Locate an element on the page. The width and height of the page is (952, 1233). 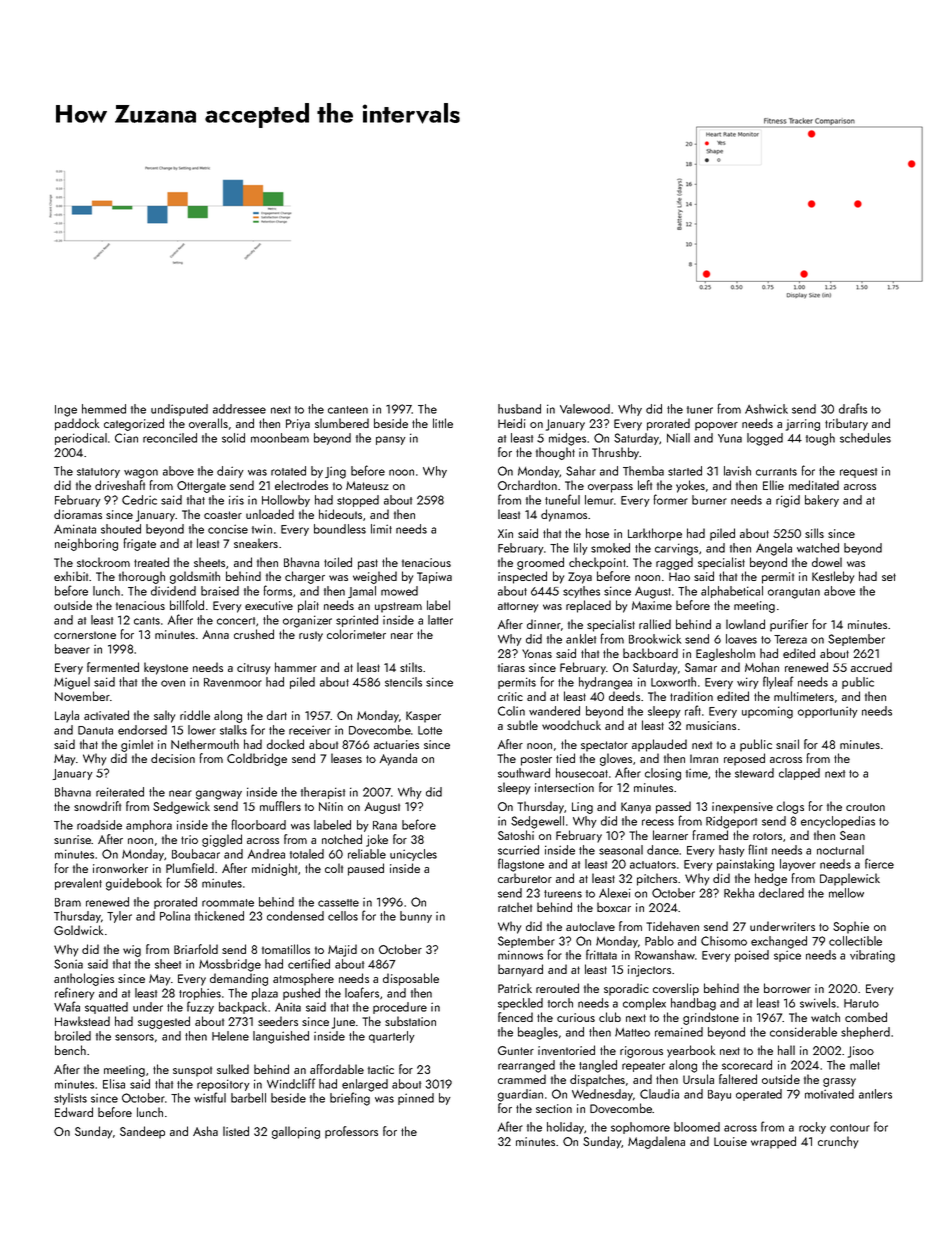
statutory is located at coordinates (98, 473).
